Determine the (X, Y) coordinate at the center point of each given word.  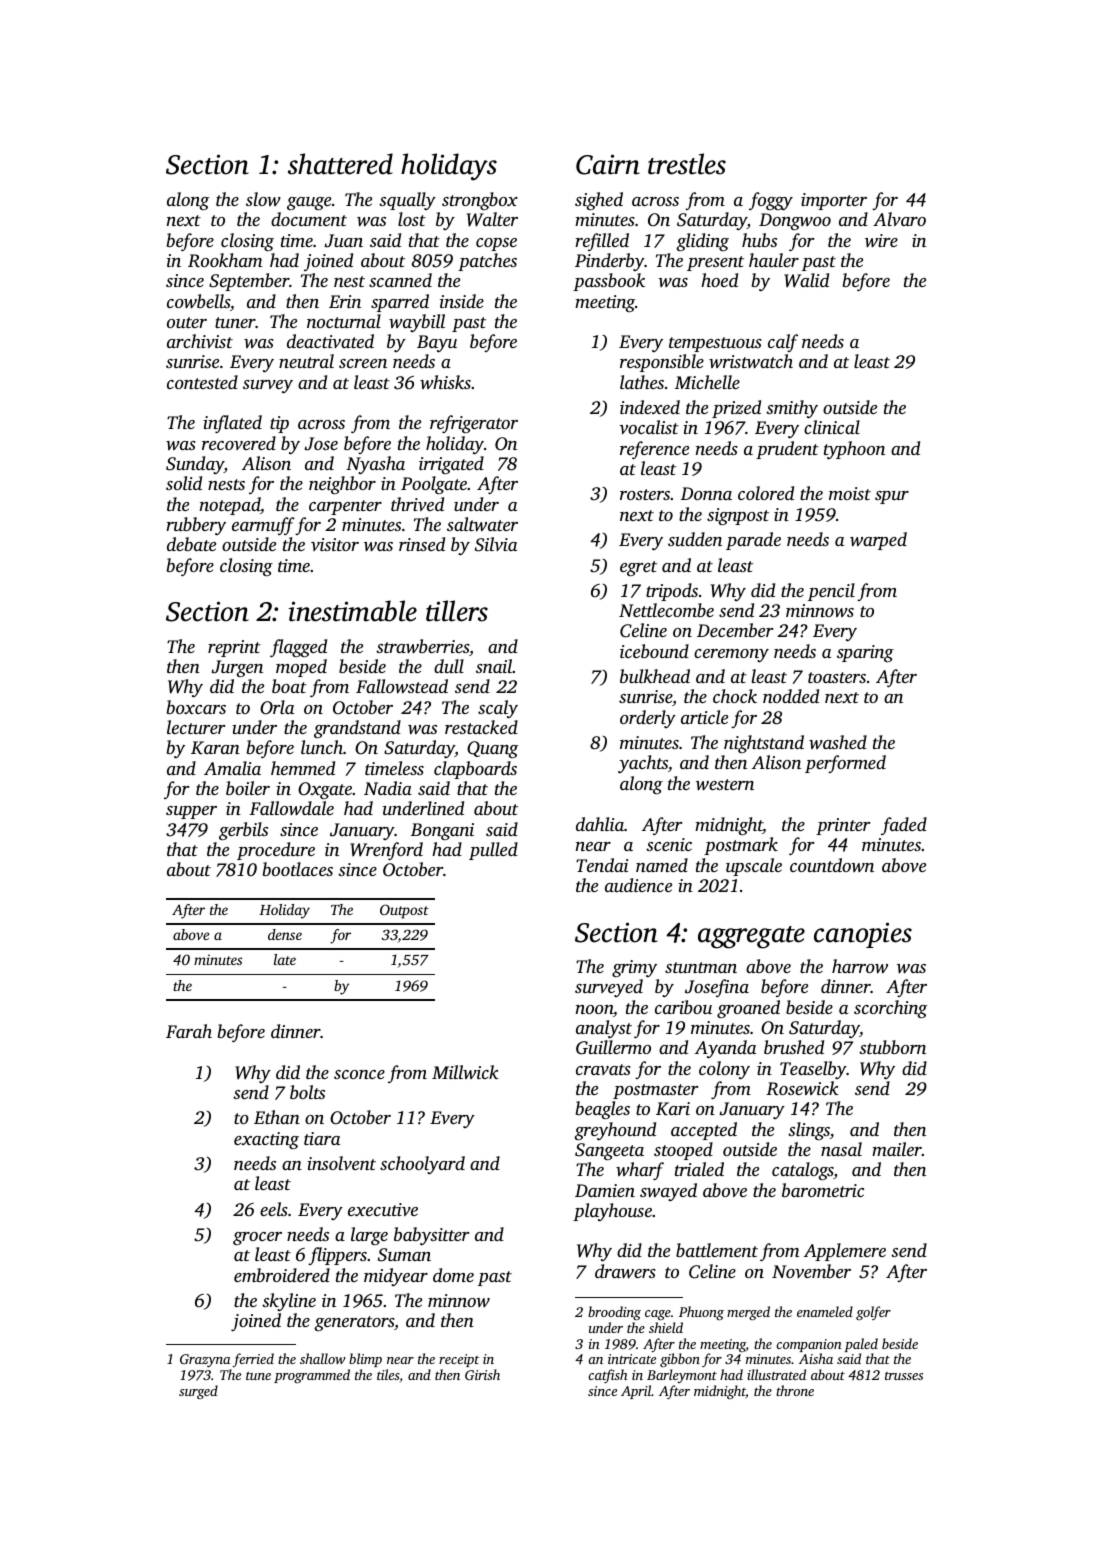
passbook (609, 282)
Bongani (442, 831)
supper (191, 812)
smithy (792, 409)
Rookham (225, 260)
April (636, 1392)
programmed (312, 1376)
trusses (904, 1376)
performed (845, 764)
